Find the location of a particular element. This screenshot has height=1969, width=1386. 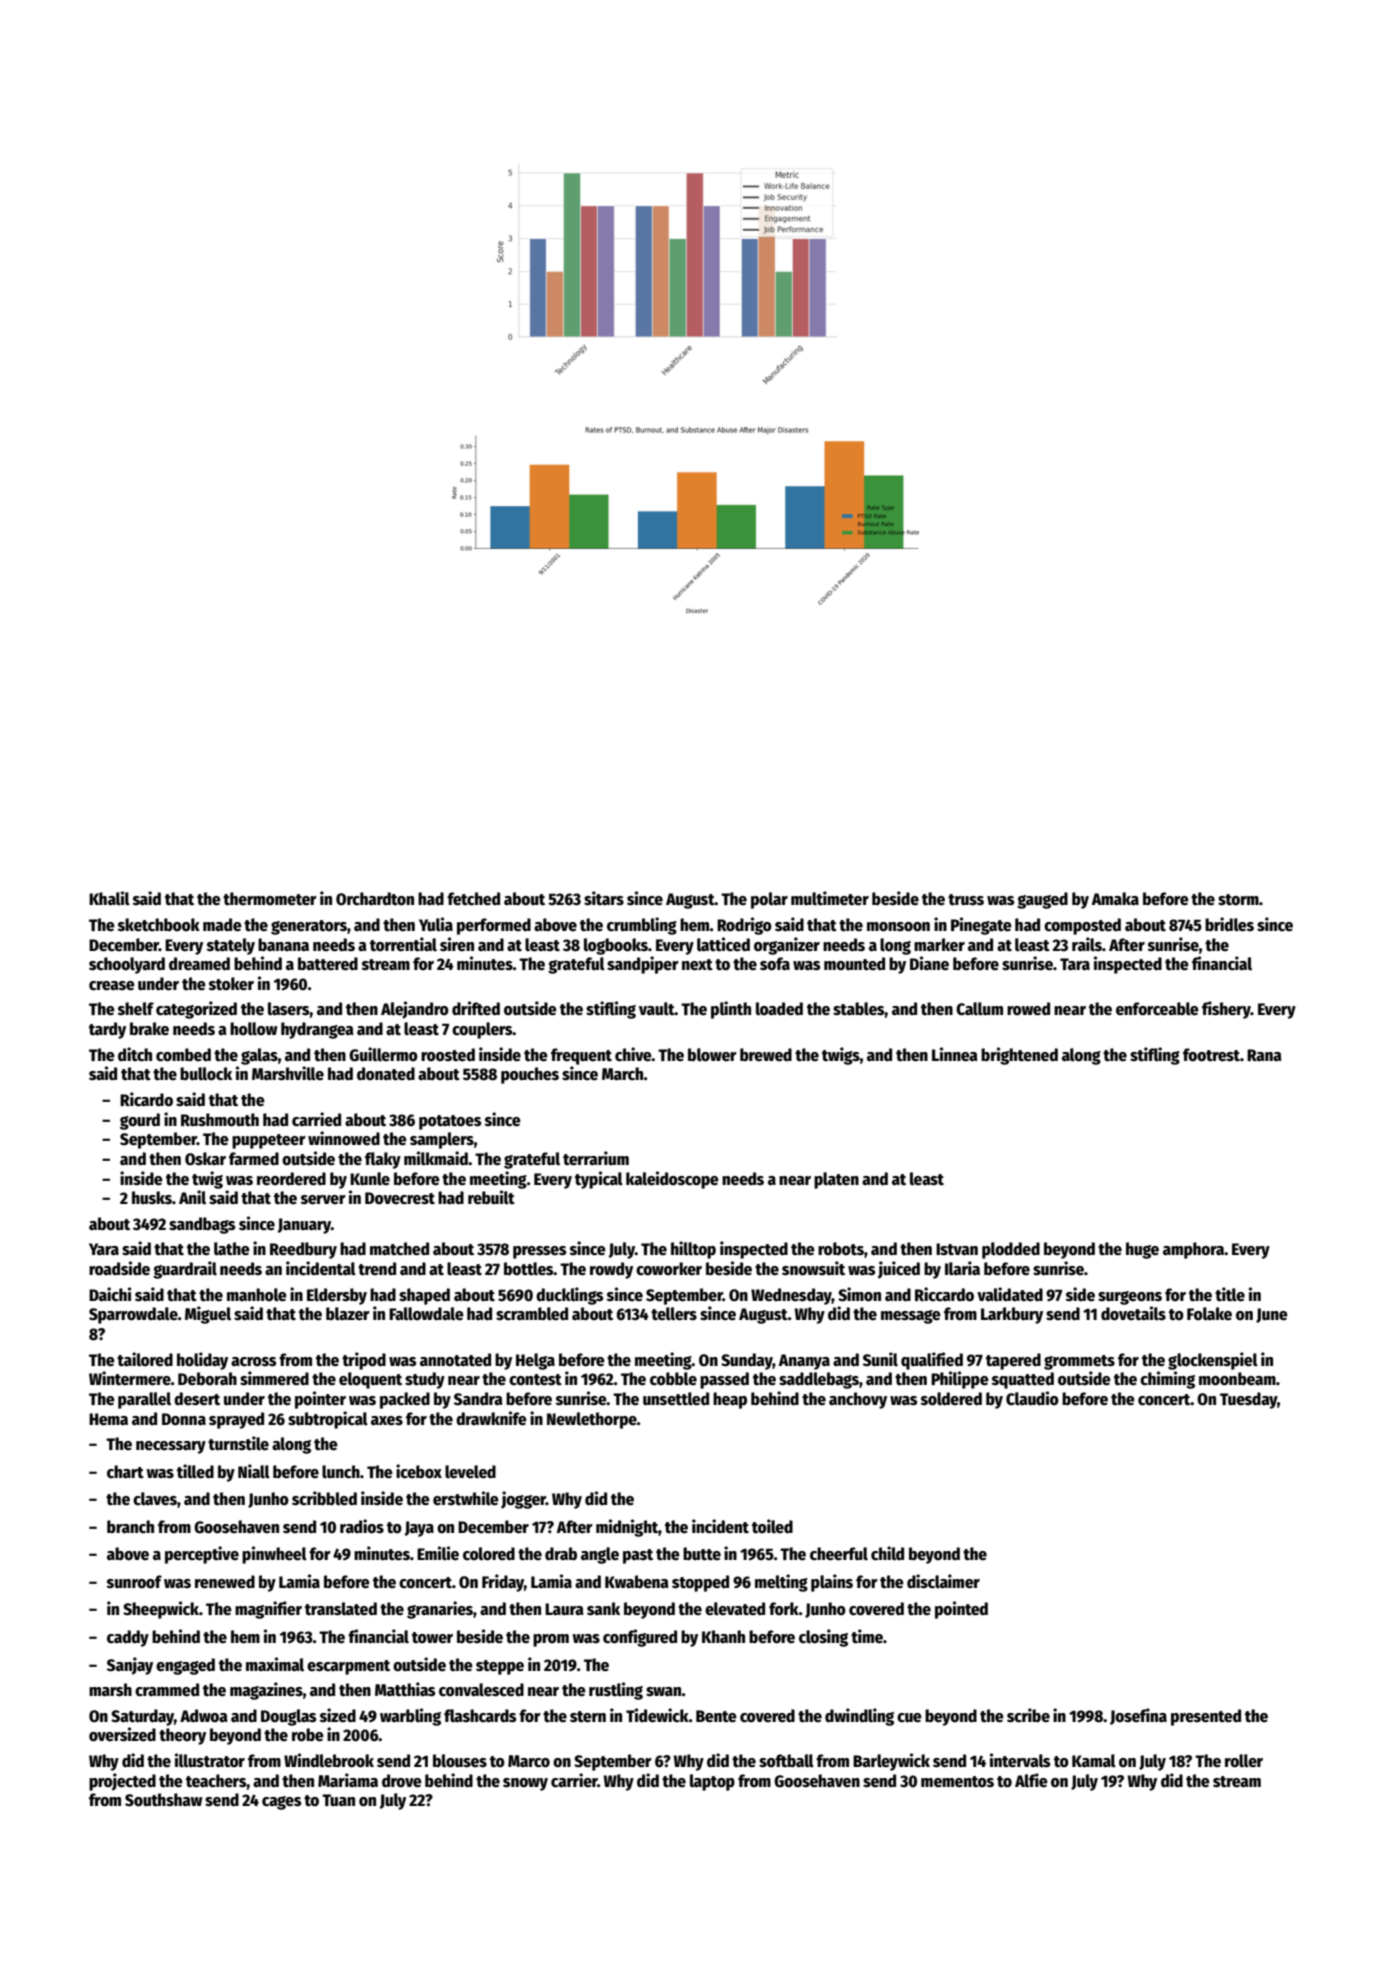

footrest is located at coordinates (1211, 1055).
